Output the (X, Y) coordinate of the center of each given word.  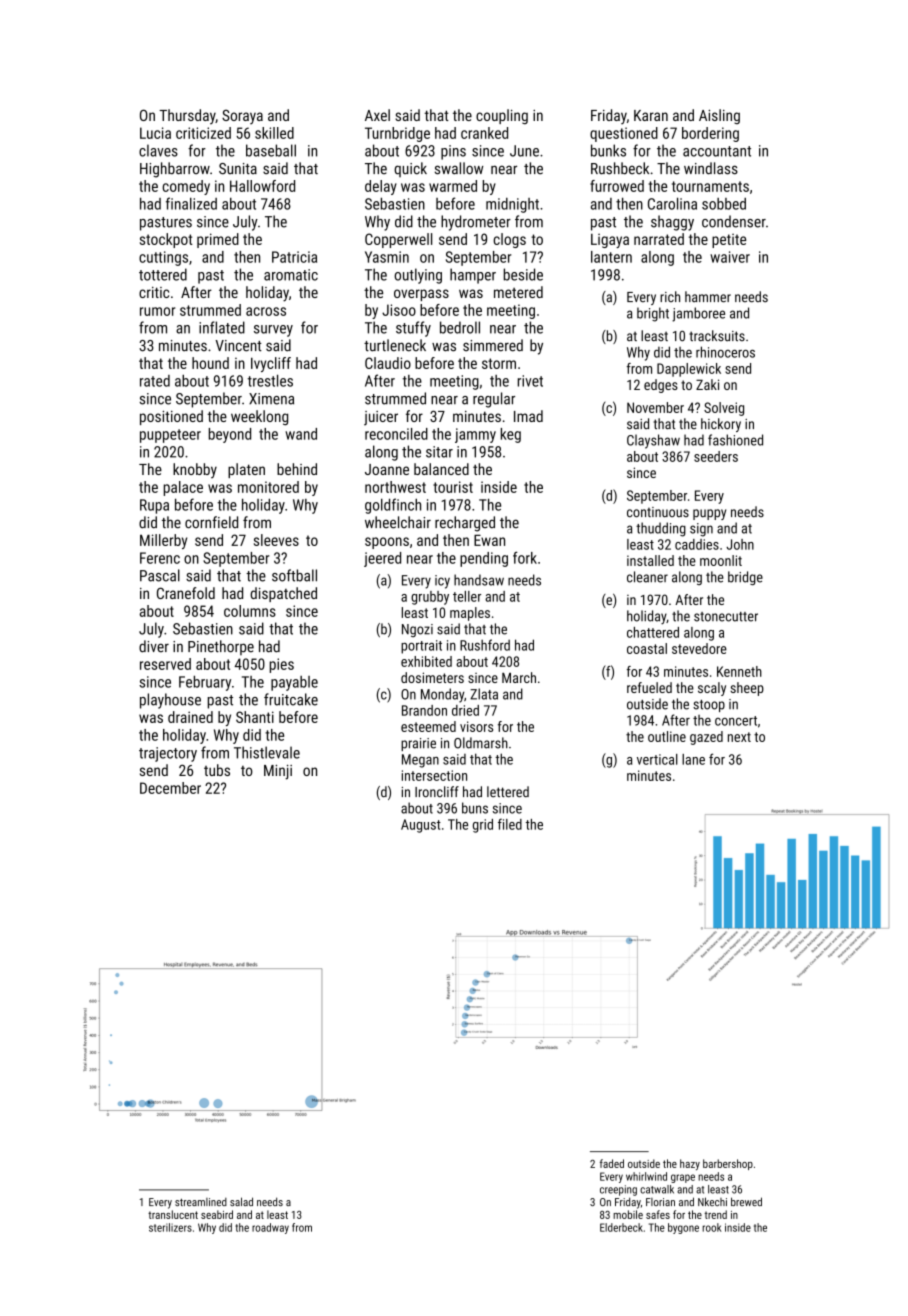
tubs (217, 770)
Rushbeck (620, 168)
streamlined (201, 1202)
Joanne (387, 469)
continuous (658, 512)
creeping (618, 1190)
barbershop (728, 1164)
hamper (473, 276)
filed (510, 824)
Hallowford (262, 186)
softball (294, 575)
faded (612, 1163)
